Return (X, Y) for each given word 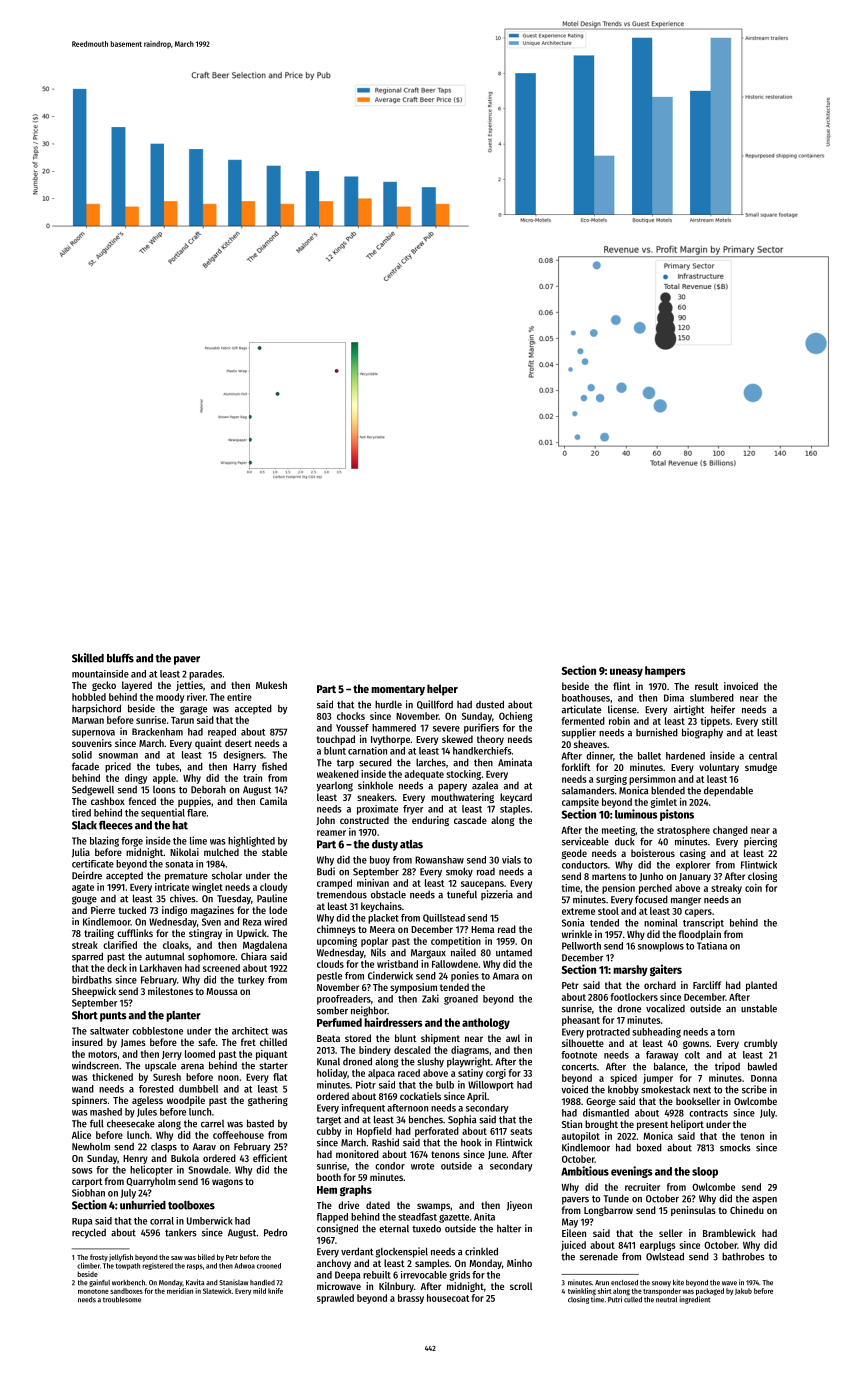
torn (726, 1032)
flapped (332, 1218)
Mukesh (271, 685)
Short (85, 1015)
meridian (180, 1291)
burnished (657, 732)
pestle (329, 977)
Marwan (88, 720)
